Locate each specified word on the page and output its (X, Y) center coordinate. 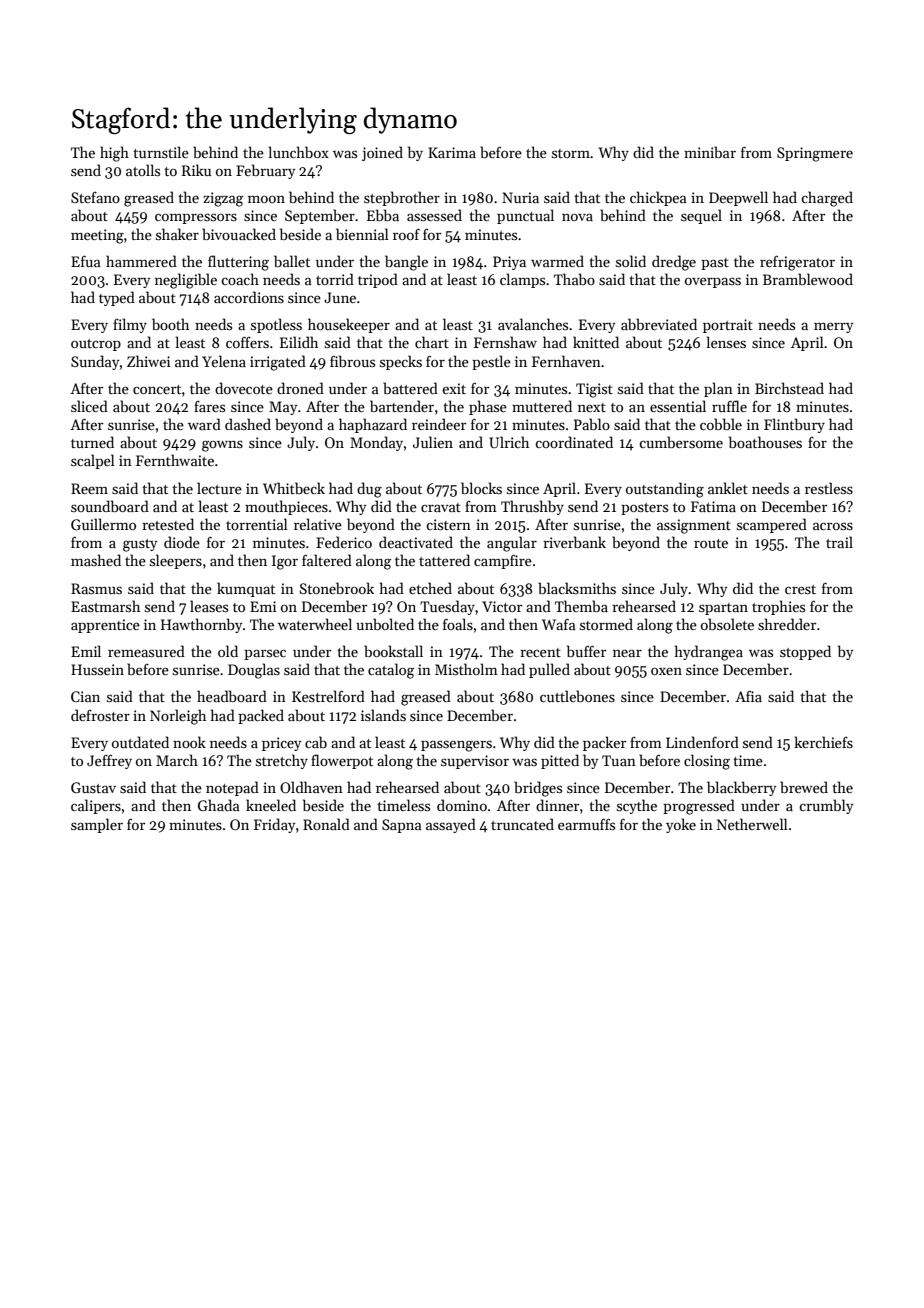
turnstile (161, 152)
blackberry (741, 788)
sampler (97, 825)
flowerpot (342, 761)
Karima (452, 152)
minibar (710, 152)
